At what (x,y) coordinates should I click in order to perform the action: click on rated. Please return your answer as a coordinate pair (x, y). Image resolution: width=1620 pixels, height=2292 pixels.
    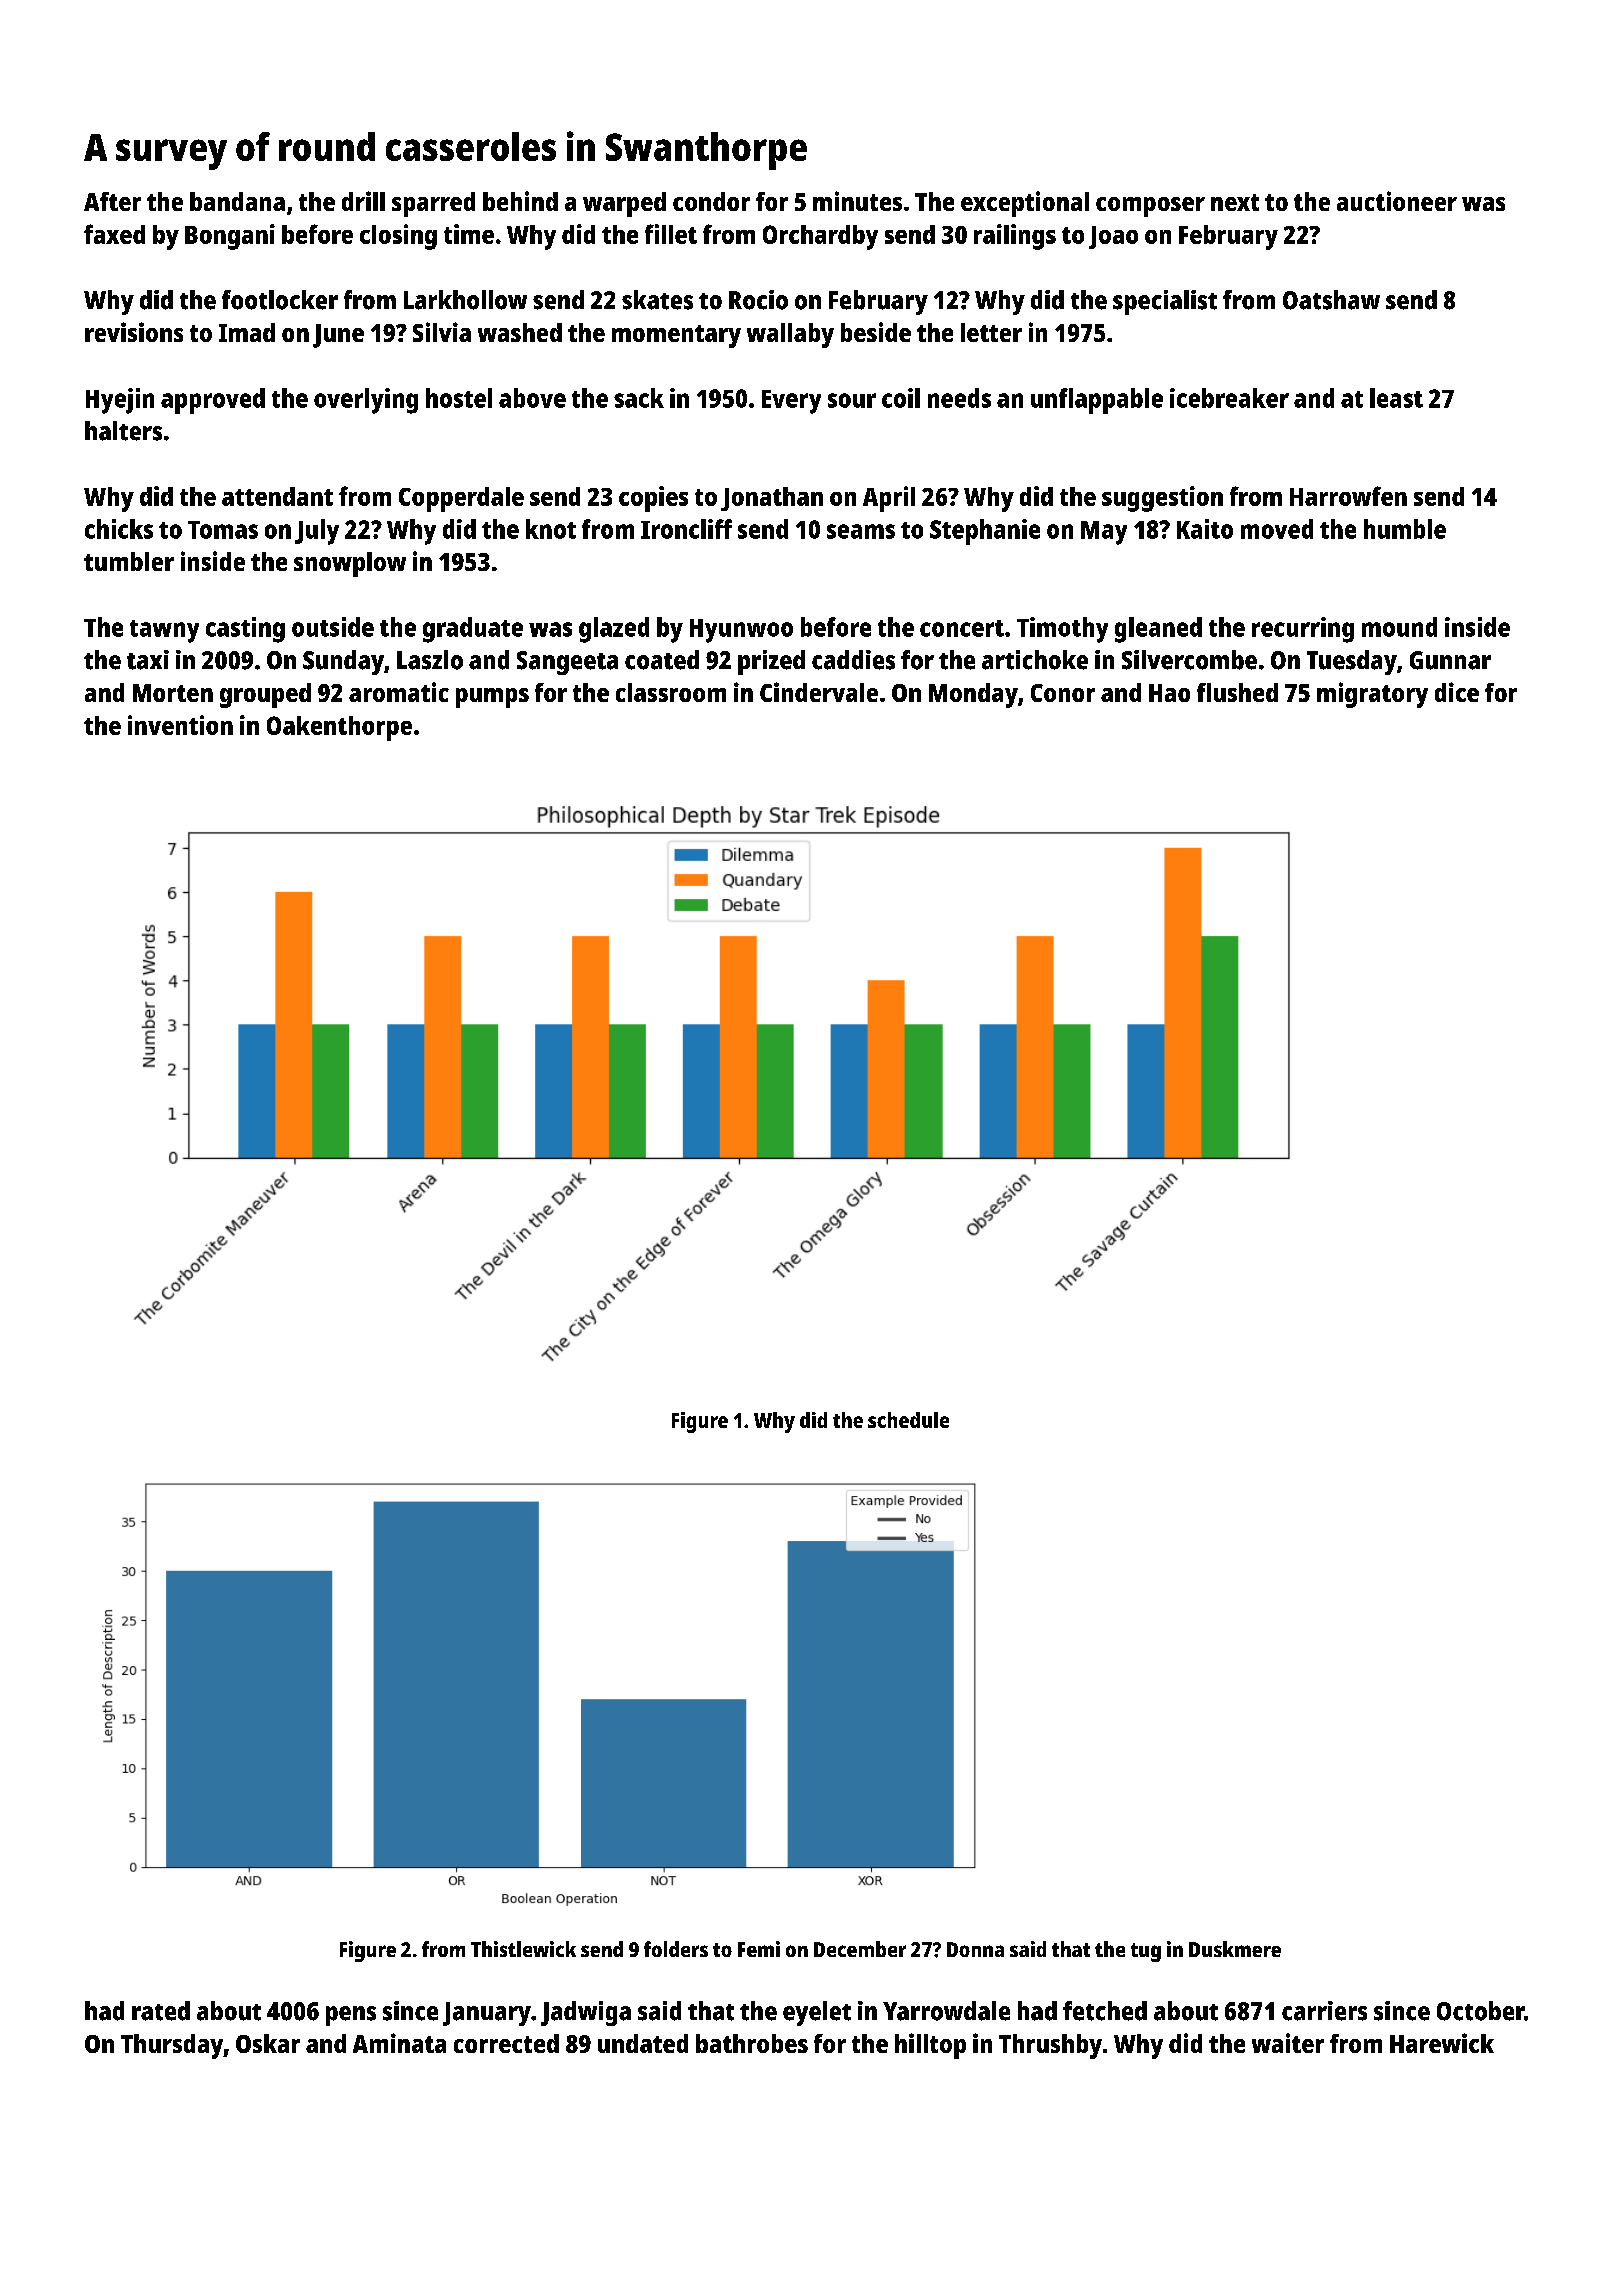
    Looking at the image, I should click on (161, 2011).
